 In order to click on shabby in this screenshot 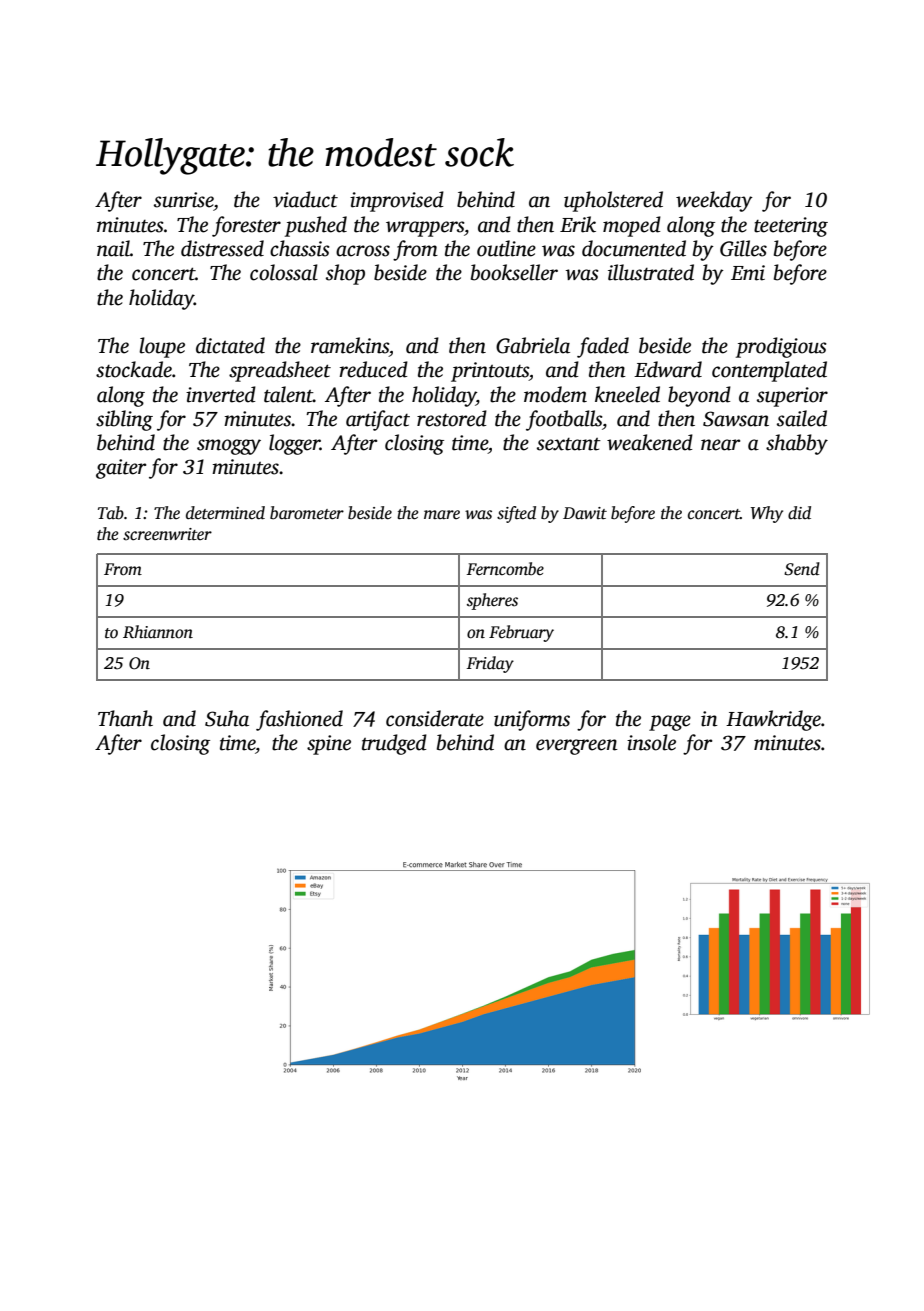, I will do `click(797, 444)`.
